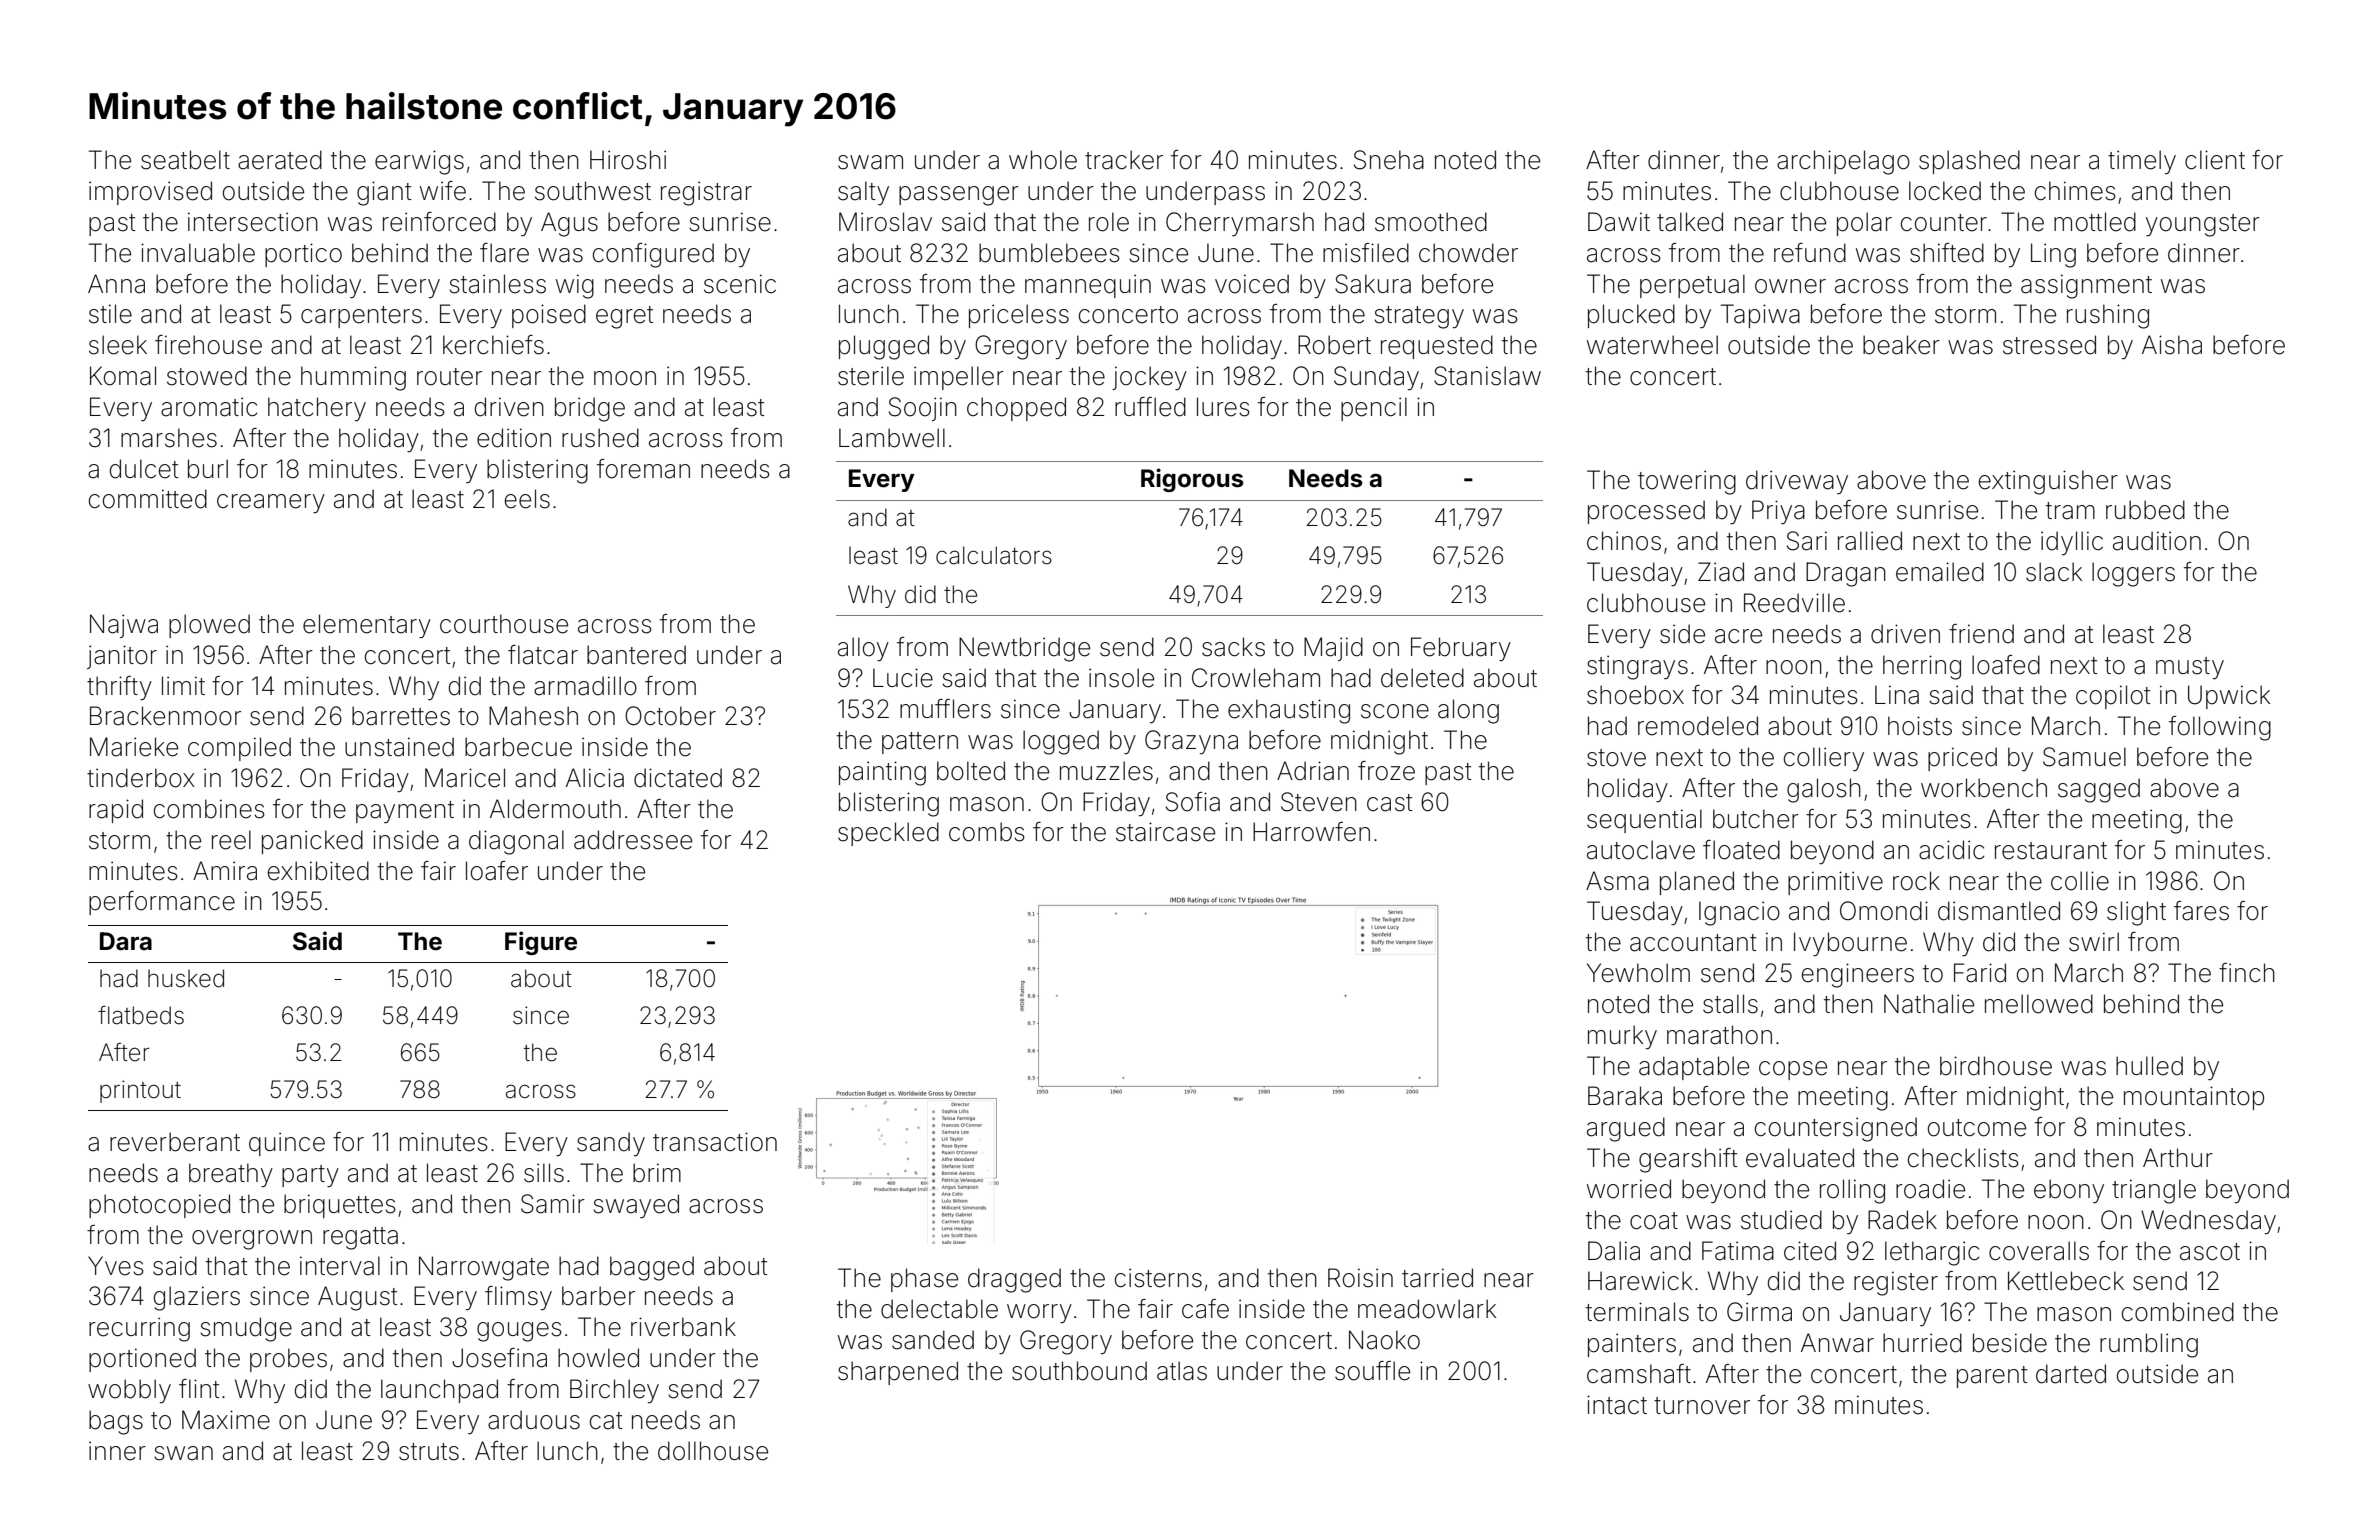 Image resolution: width=2380 pixels, height=1540 pixels. What do you see at coordinates (139, 1329) in the screenshot?
I see `recurring` at bounding box center [139, 1329].
